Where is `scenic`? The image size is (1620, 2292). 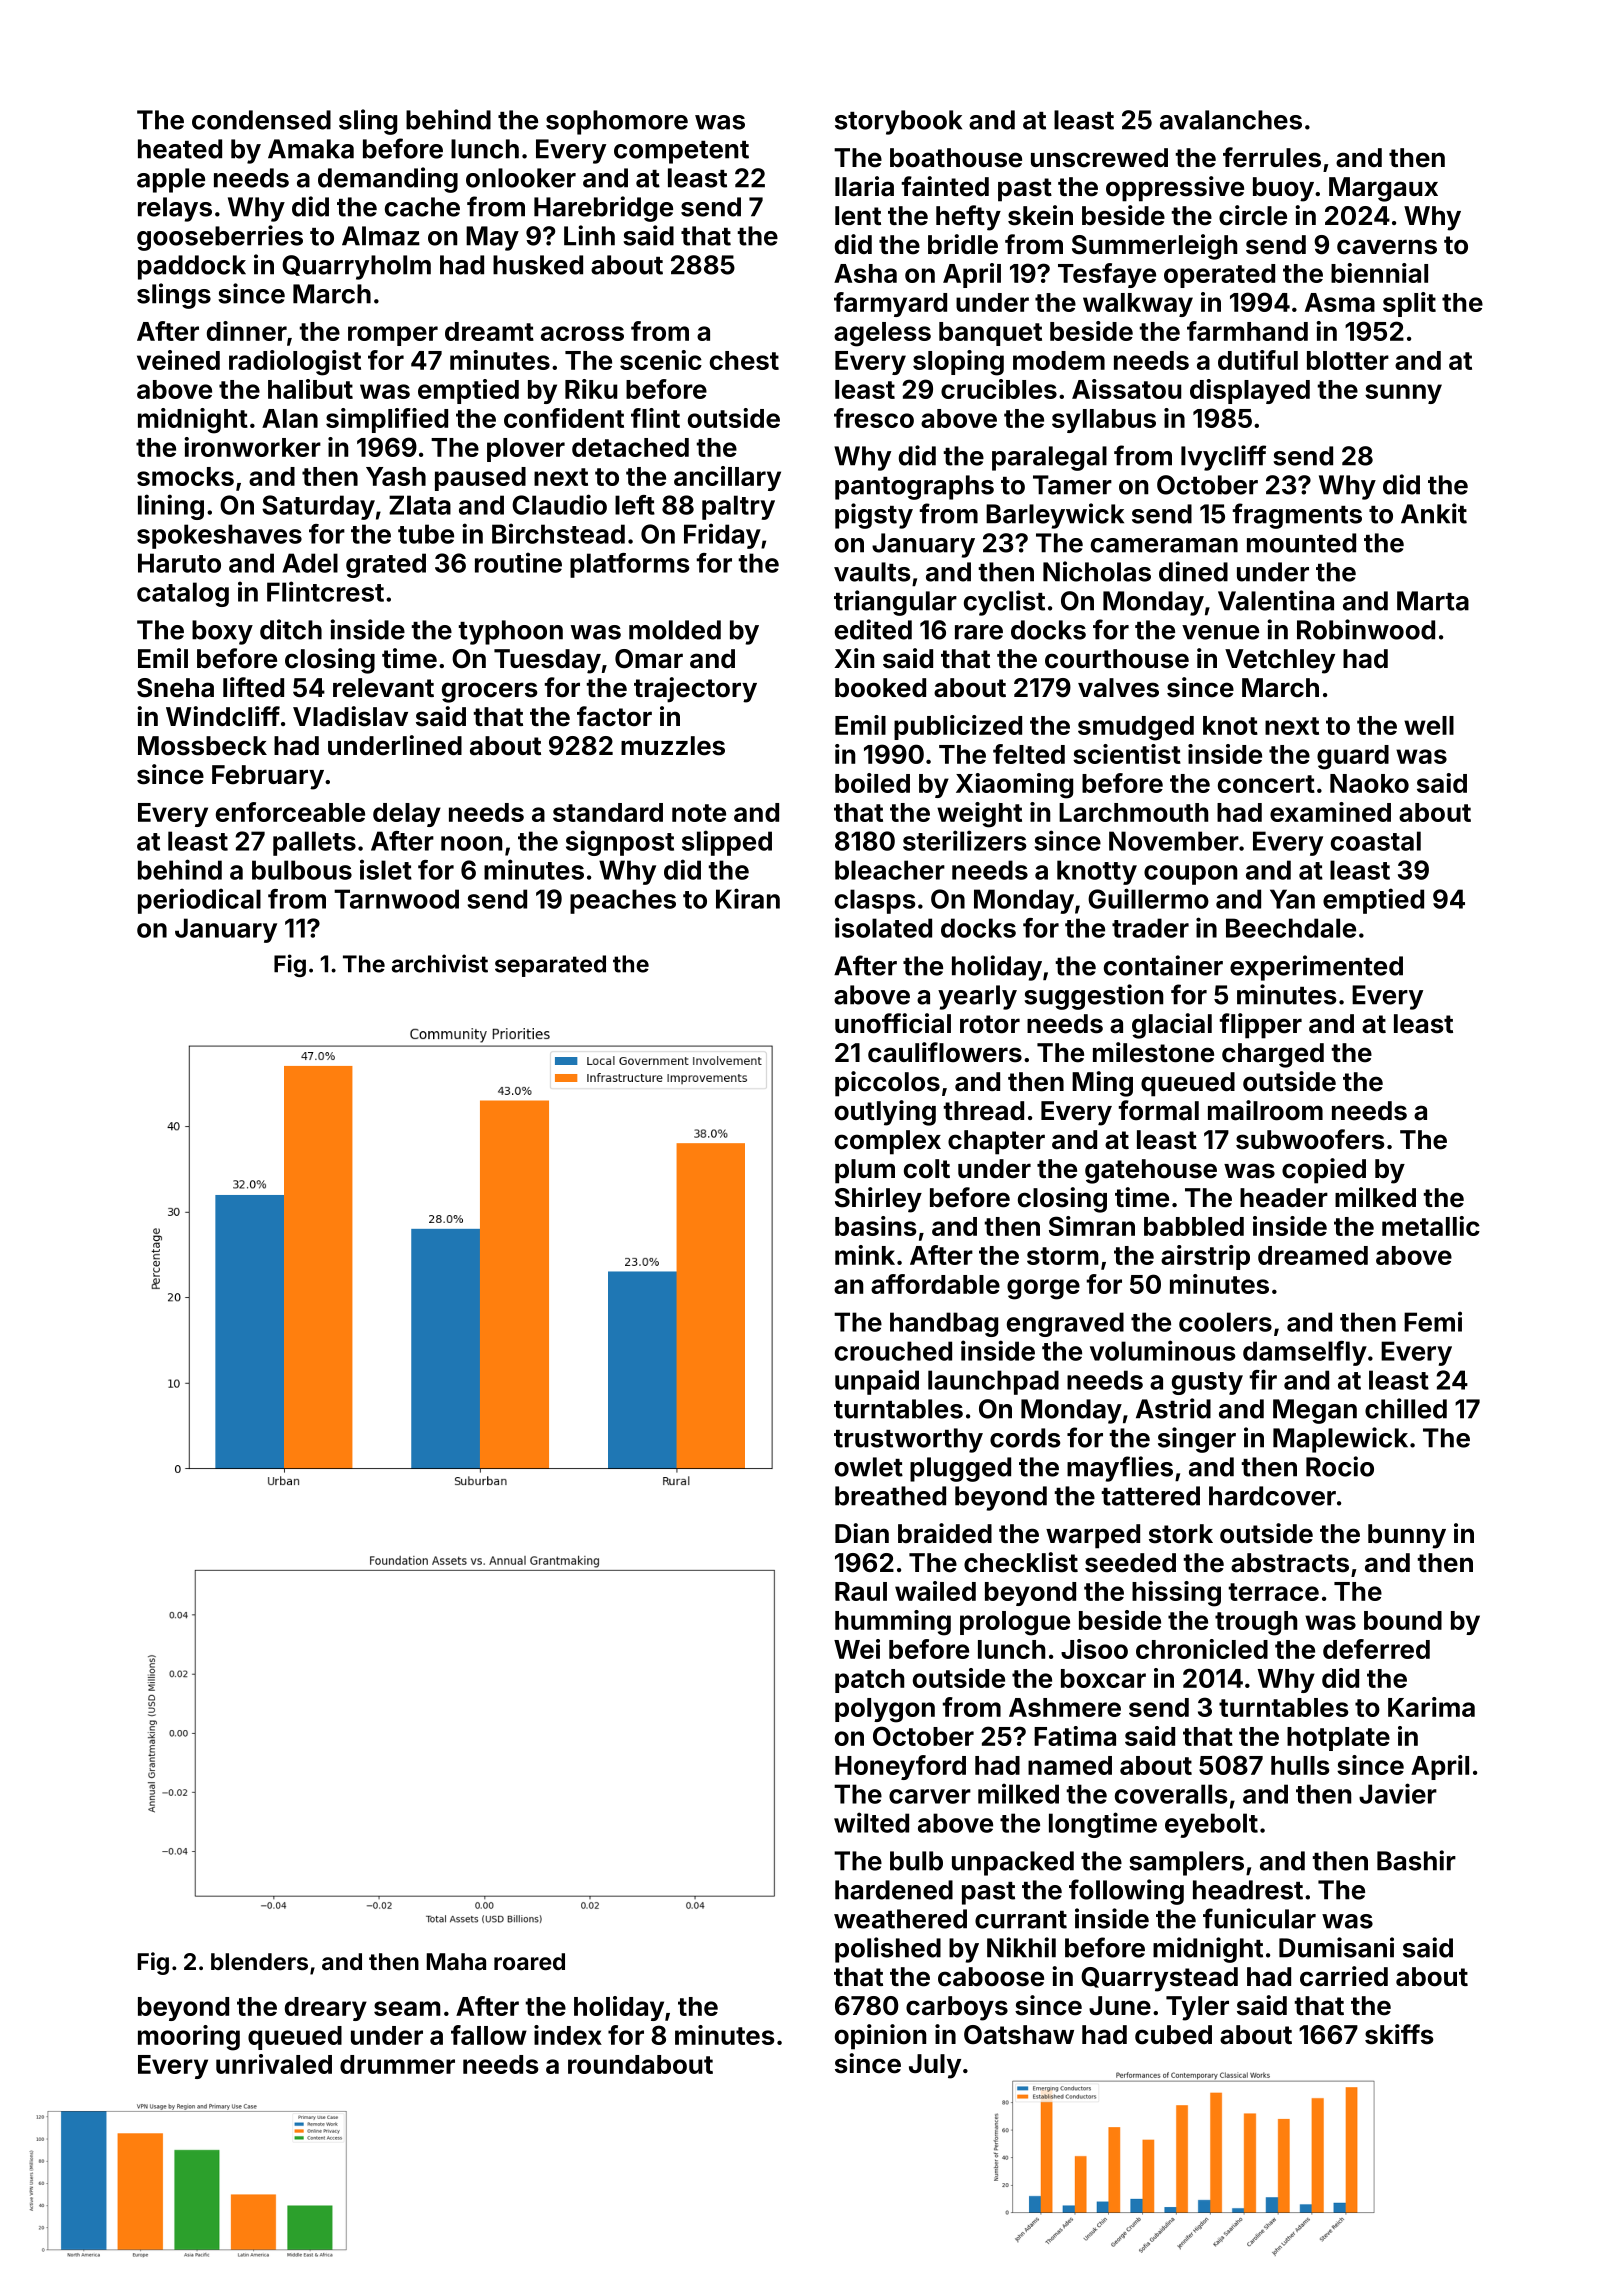 scenic is located at coordinates (661, 360).
